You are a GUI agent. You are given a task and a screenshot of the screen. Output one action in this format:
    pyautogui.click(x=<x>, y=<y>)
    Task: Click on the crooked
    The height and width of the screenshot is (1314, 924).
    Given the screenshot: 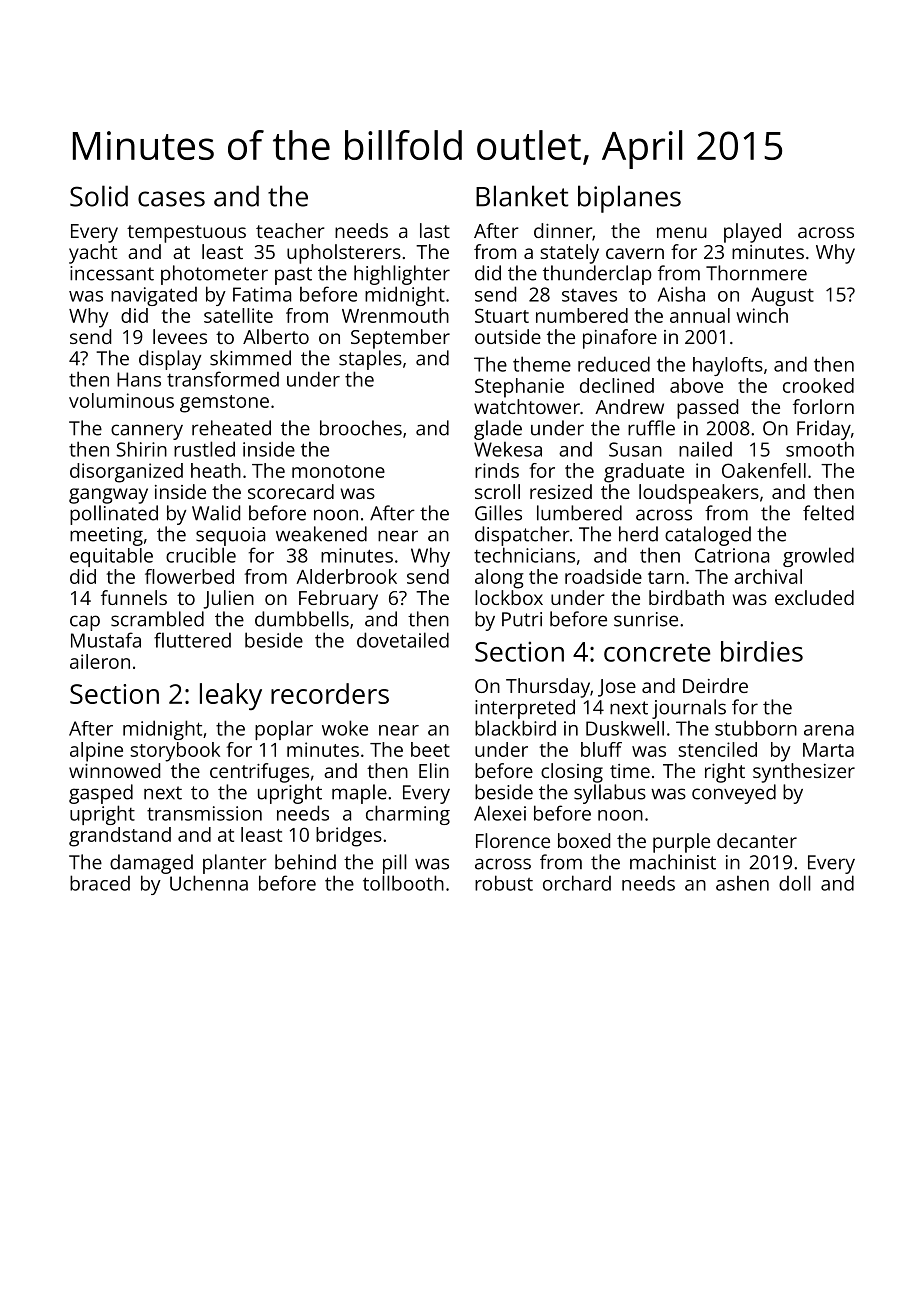 What is the action you would take?
    pyautogui.click(x=818, y=385)
